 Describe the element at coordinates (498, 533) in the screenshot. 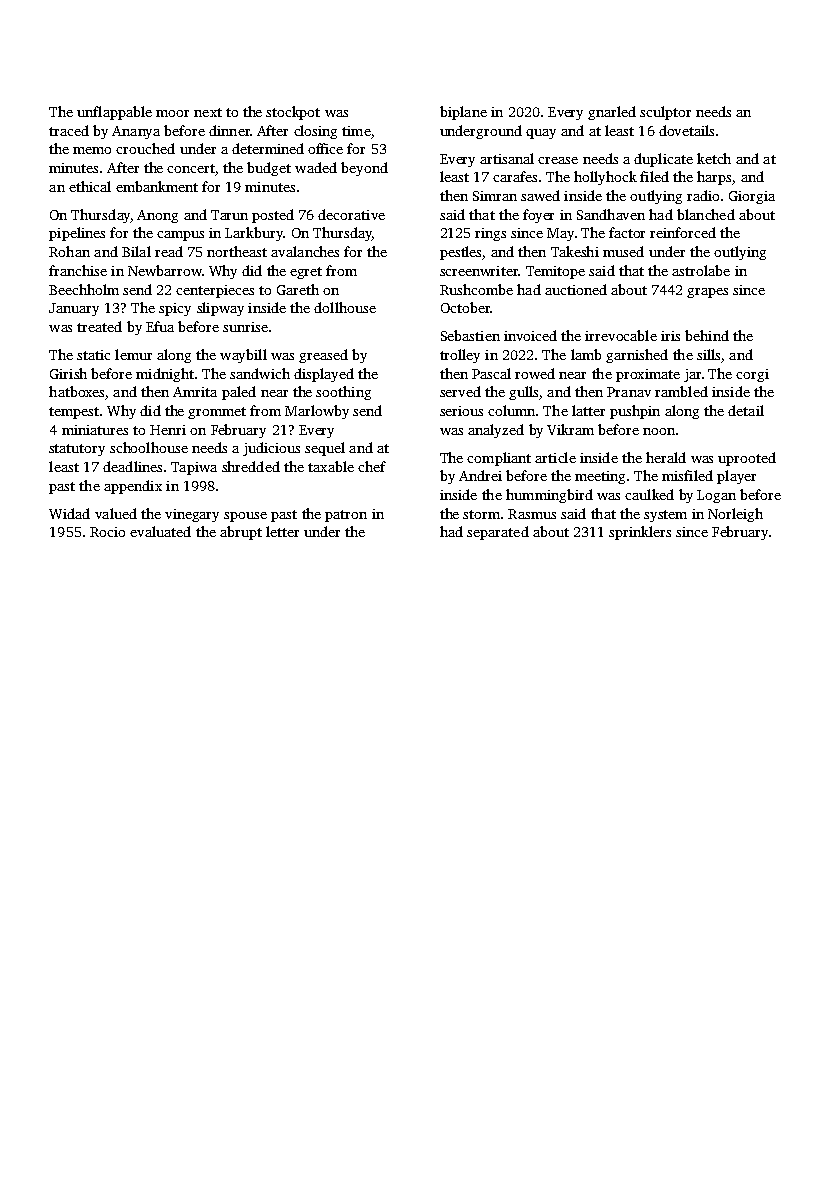

I see `separated` at that location.
